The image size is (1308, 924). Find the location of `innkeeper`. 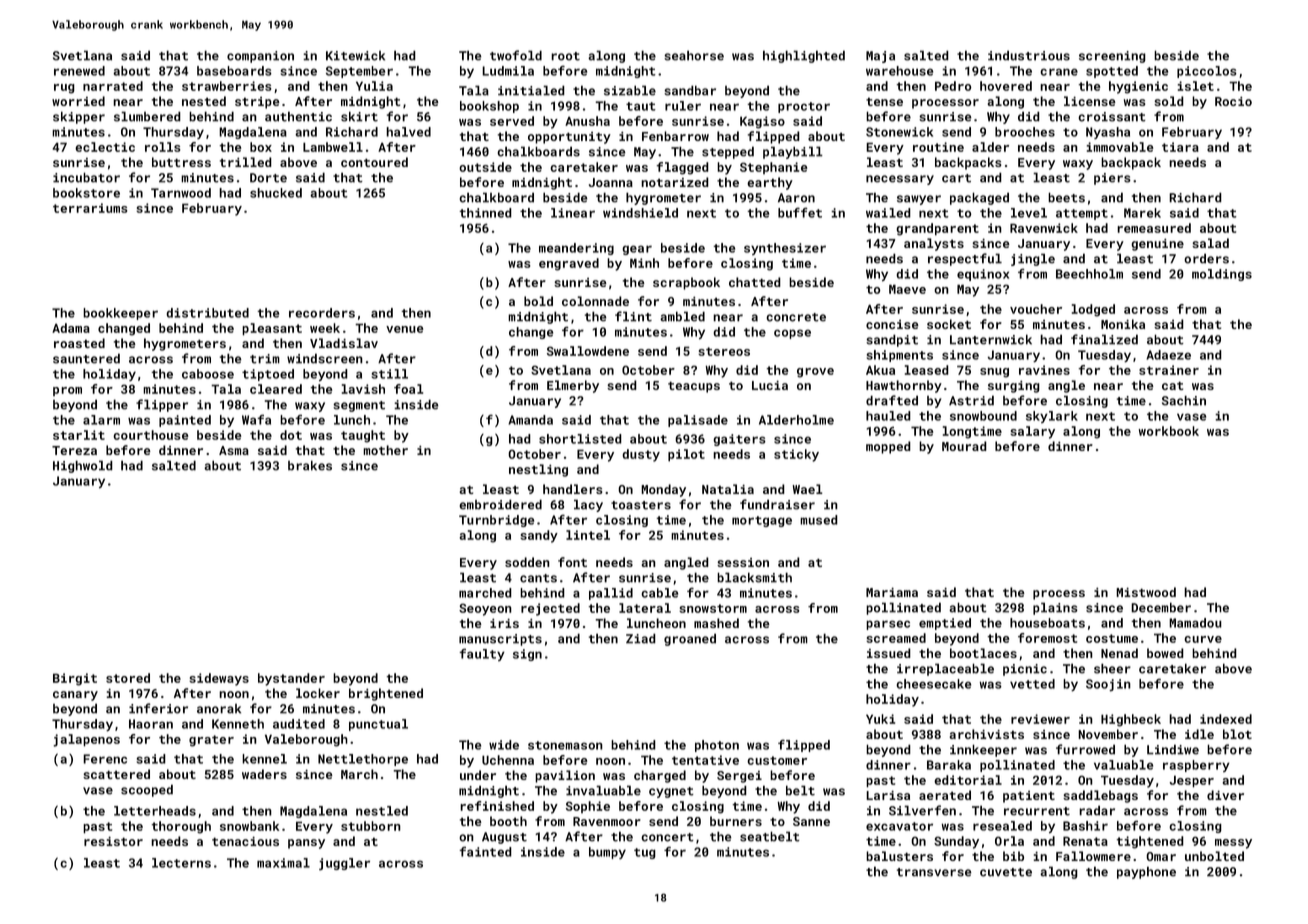

innkeeper is located at coordinates (983, 750).
